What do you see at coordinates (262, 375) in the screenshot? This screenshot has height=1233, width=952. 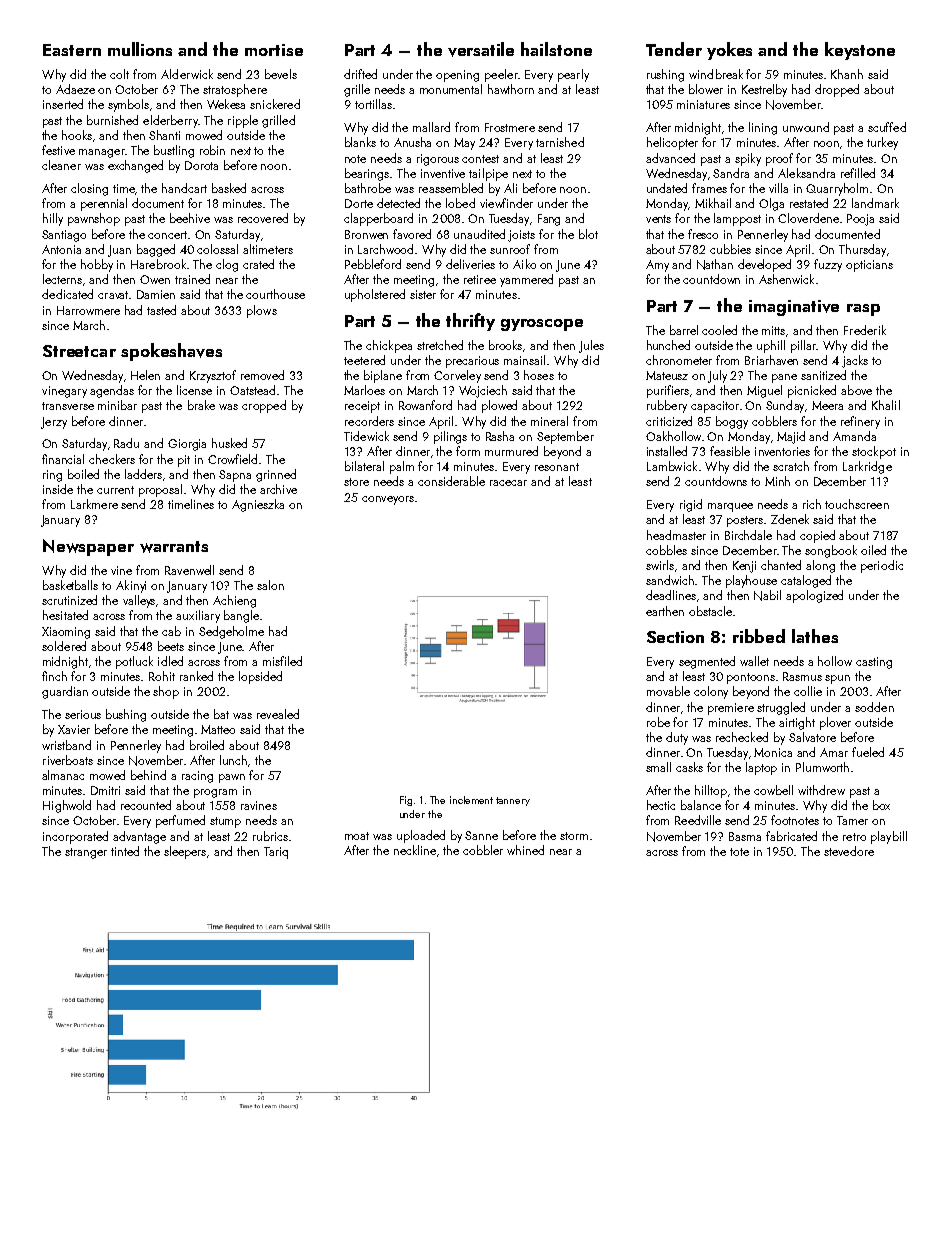 I see `removed` at bounding box center [262, 375].
